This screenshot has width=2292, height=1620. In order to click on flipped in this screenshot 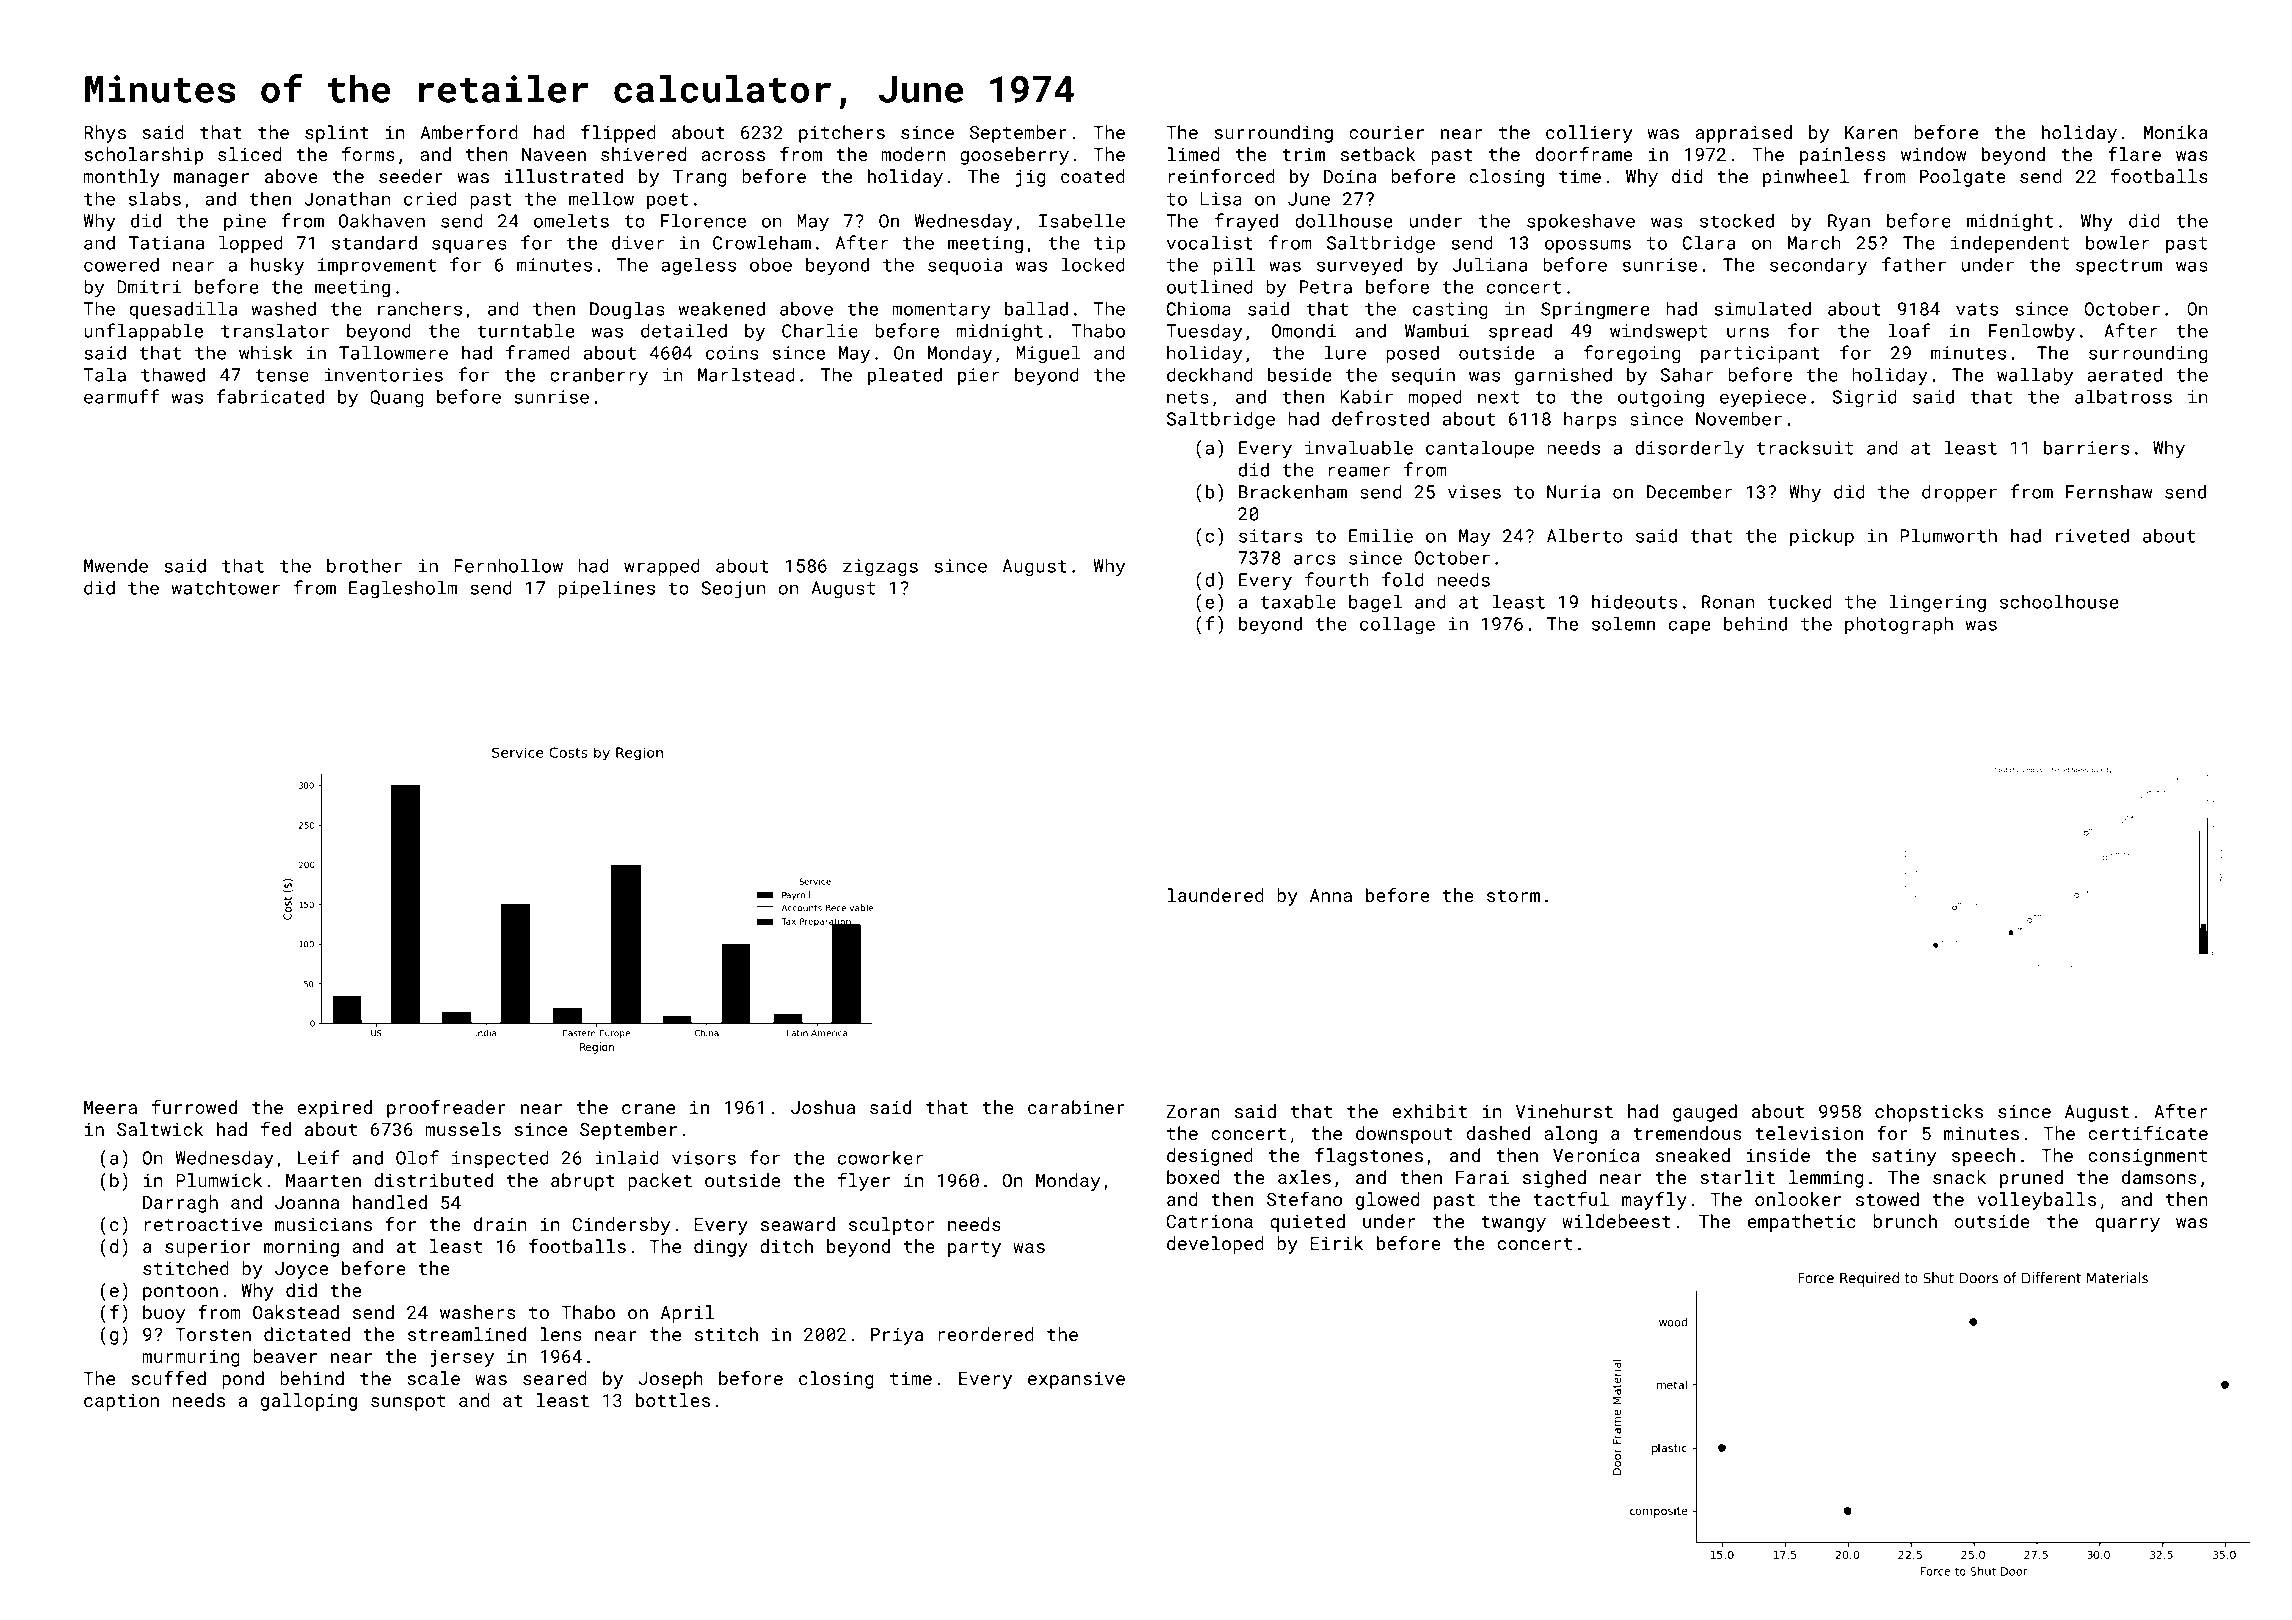, I will do `click(618, 134)`.
